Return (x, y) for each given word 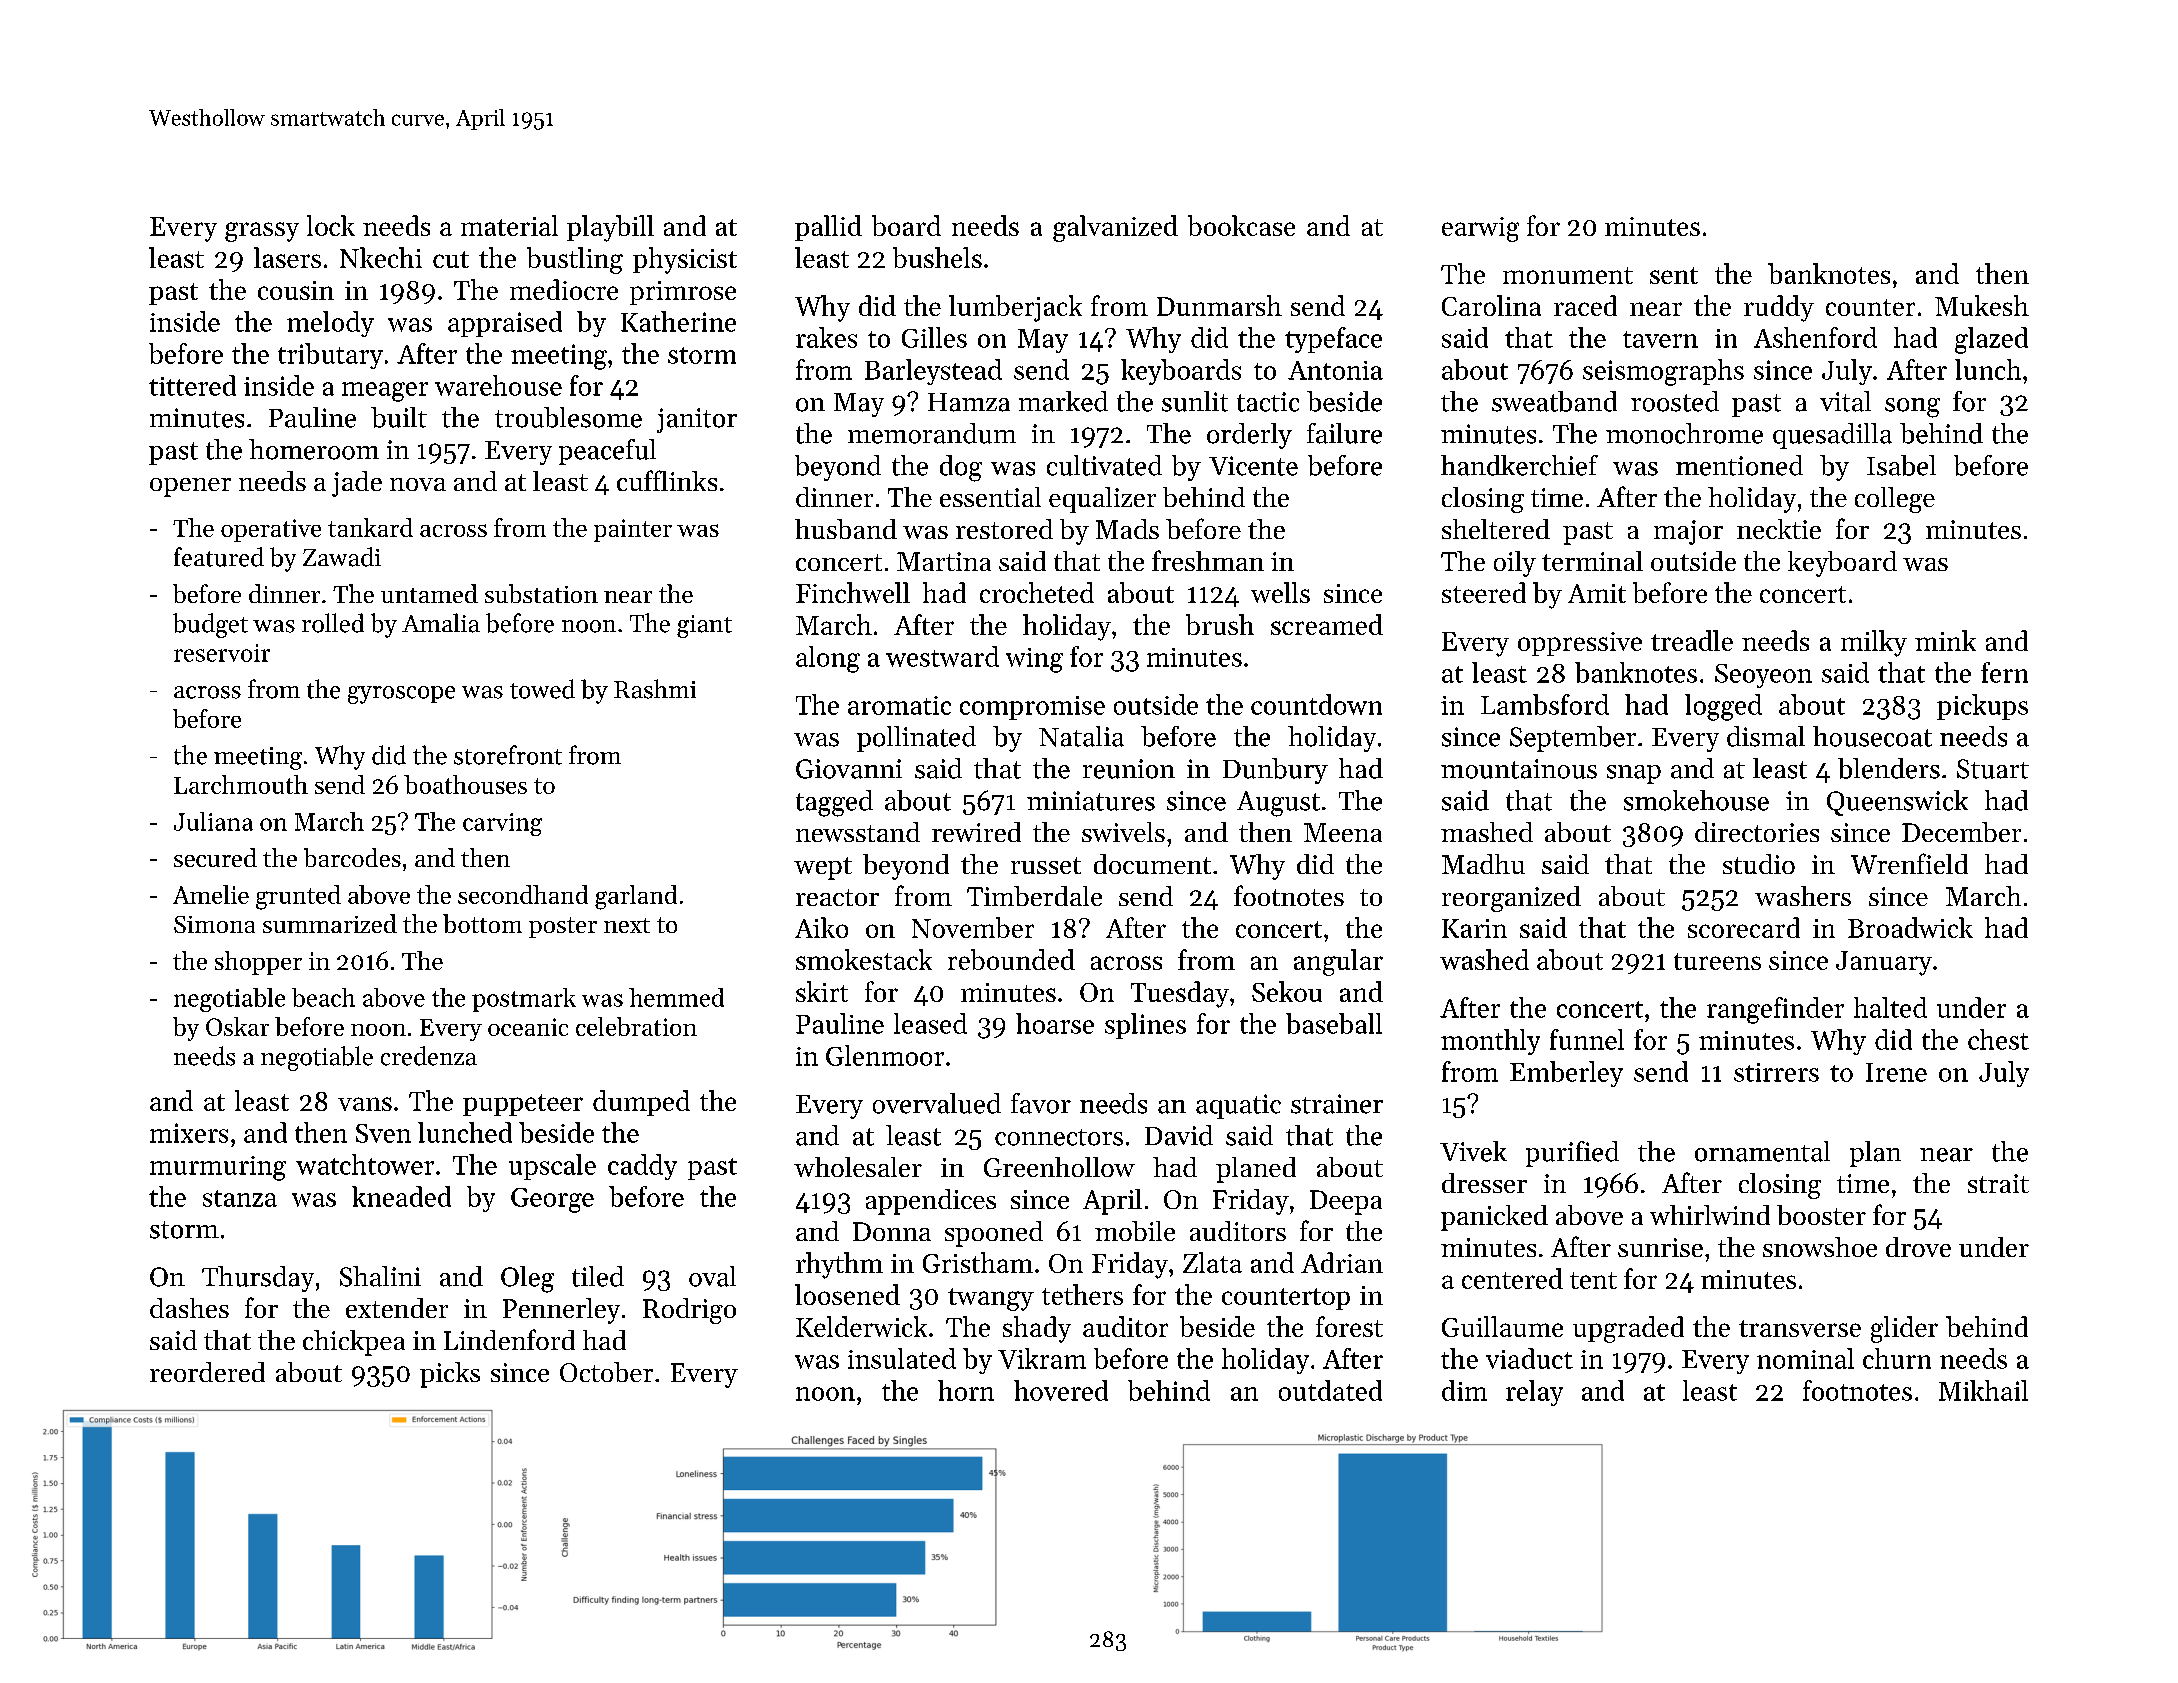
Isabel (1901, 465)
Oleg (527, 1279)
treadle (1692, 640)
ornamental (1762, 1151)
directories (1757, 832)
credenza (429, 1056)
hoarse (1055, 1023)
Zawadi (342, 557)
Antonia (1335, 370)
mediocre (564, 289)
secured (215, 857)
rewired (976, 832)
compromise (1032, 708)
